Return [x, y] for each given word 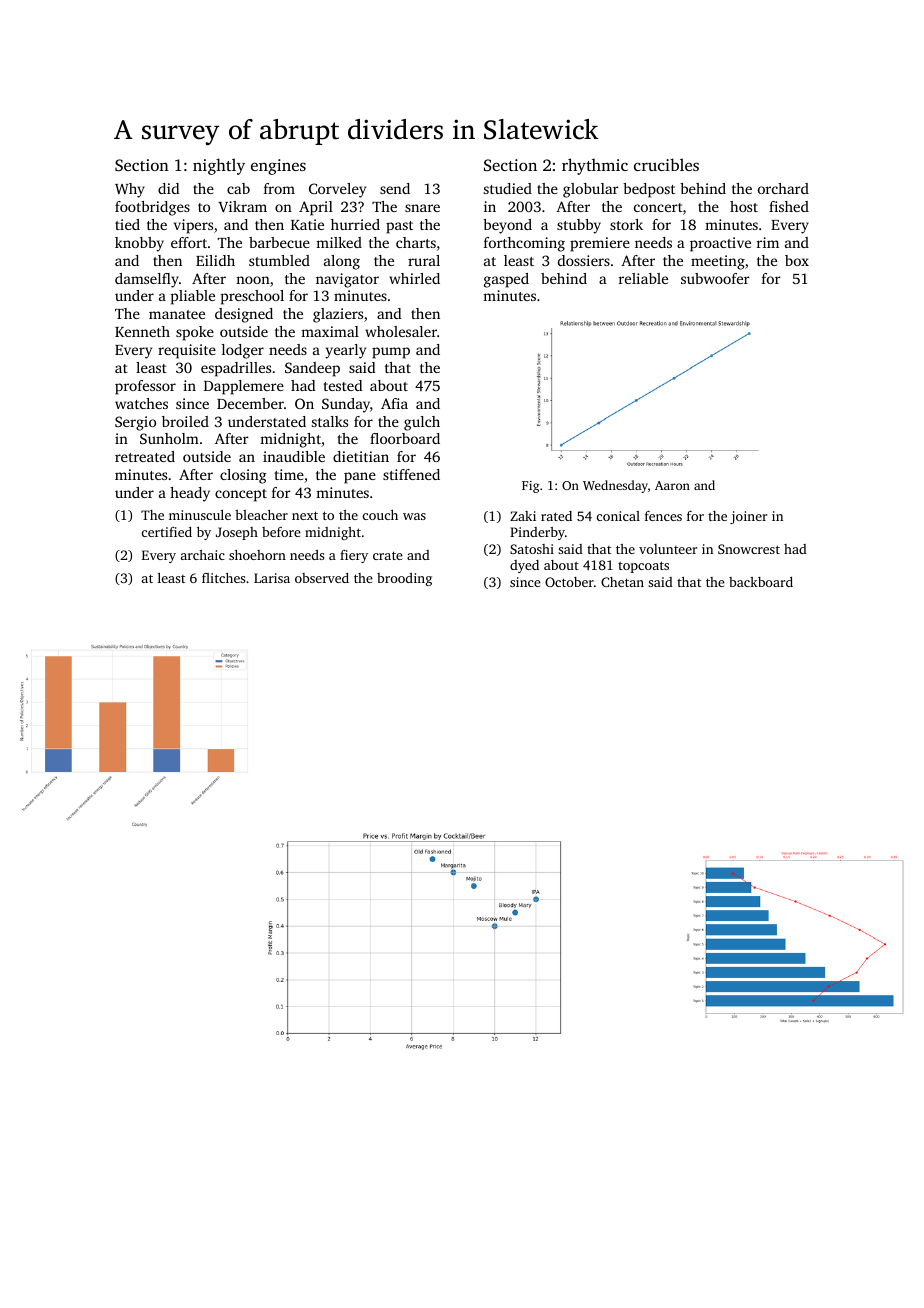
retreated [145, 456]
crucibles [666, 164]
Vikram [242, 206]
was [414, 516]
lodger [243, 351]
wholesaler [401, 331]
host [744, 206]
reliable [643, 278]
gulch [422, 423]
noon [253, 280]
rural [424, 260]
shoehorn [257, 555]
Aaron [672, 485]
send [395, 188]
